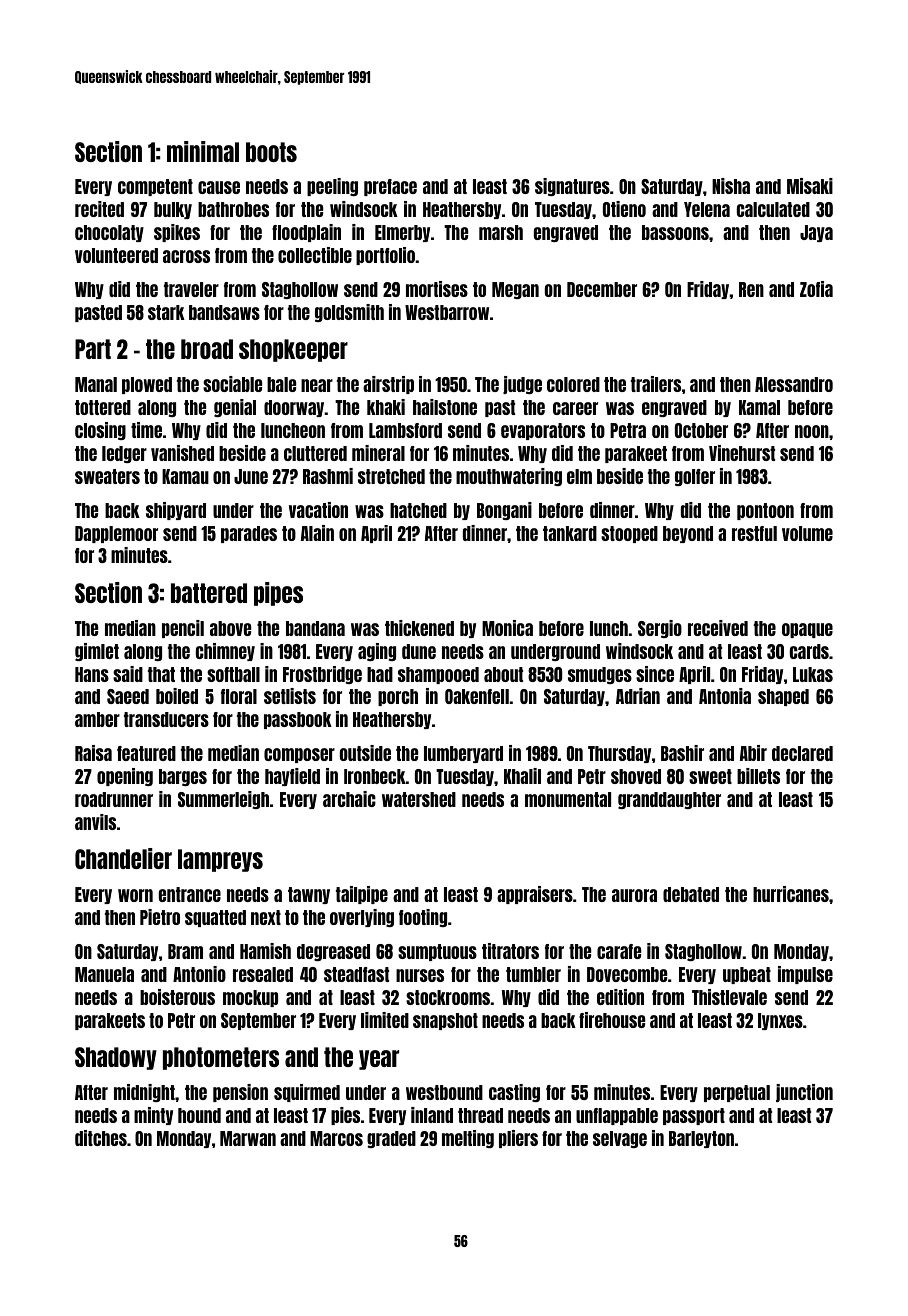 Image resolution: width=908 pixels, height=1316 pixels. Describe the element at coordinates (315, 255) in the screenshot. I see `collectible` at that location.
